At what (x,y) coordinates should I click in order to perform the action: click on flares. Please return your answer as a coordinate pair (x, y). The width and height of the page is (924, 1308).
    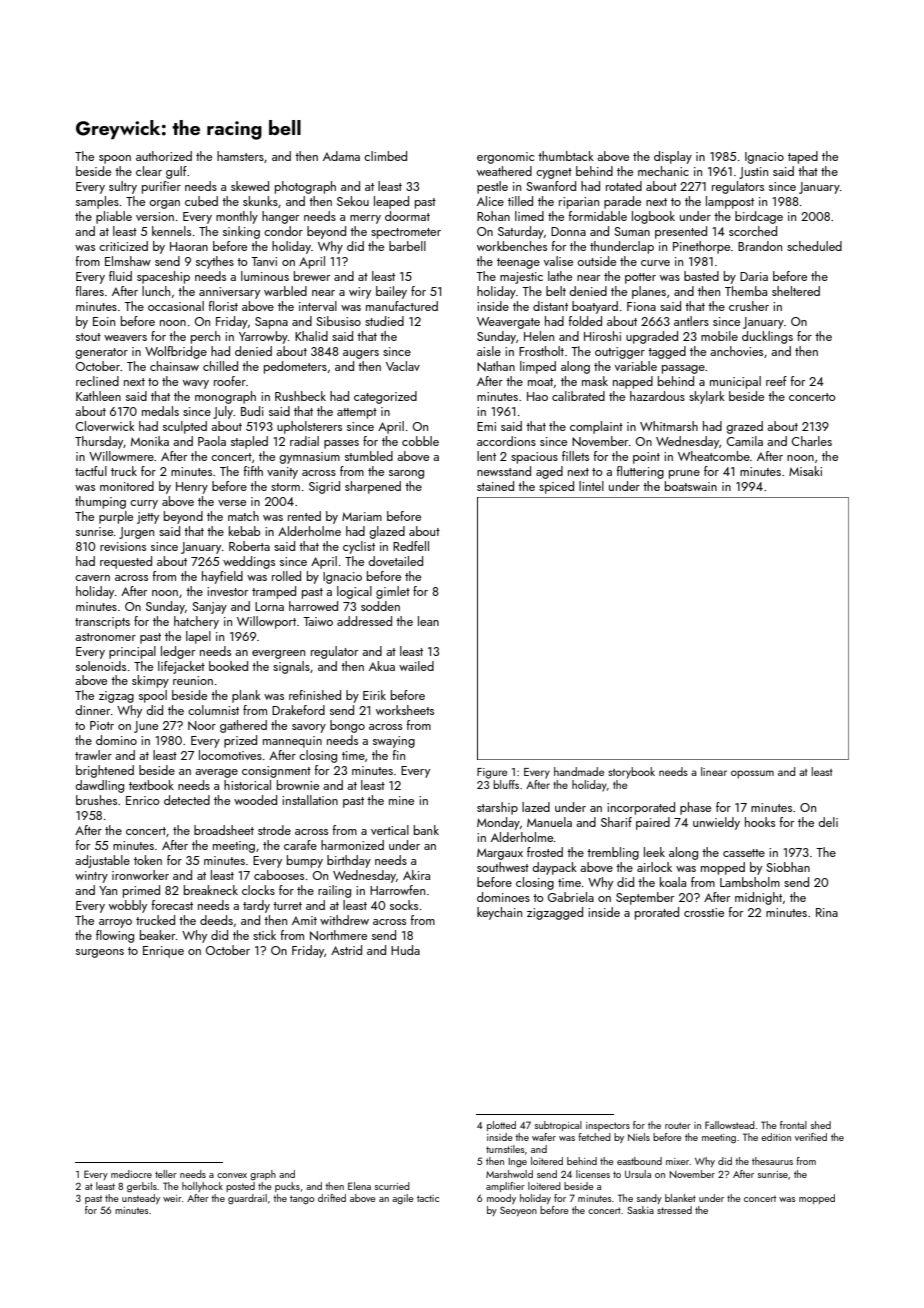
    Looking at the image, I should click on (89, 291).
